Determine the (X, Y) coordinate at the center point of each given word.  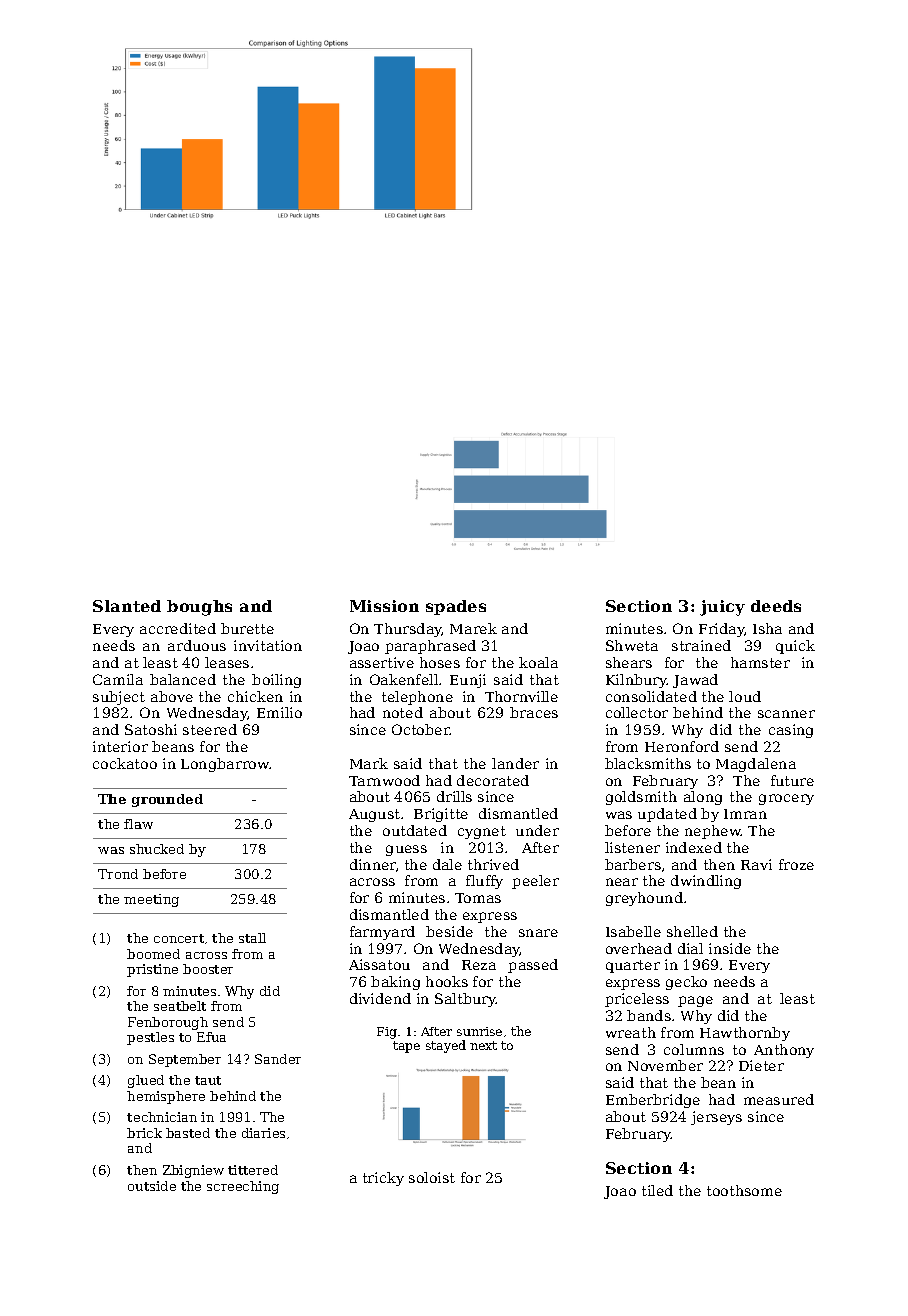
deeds (776, 606)
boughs (199, 608)
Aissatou (379, 964)
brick (144, 1133)
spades (456, 607)
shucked (157, 849)
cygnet (482, 832)
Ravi (756, 864)
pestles (150, 1038)
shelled (692, 931)
